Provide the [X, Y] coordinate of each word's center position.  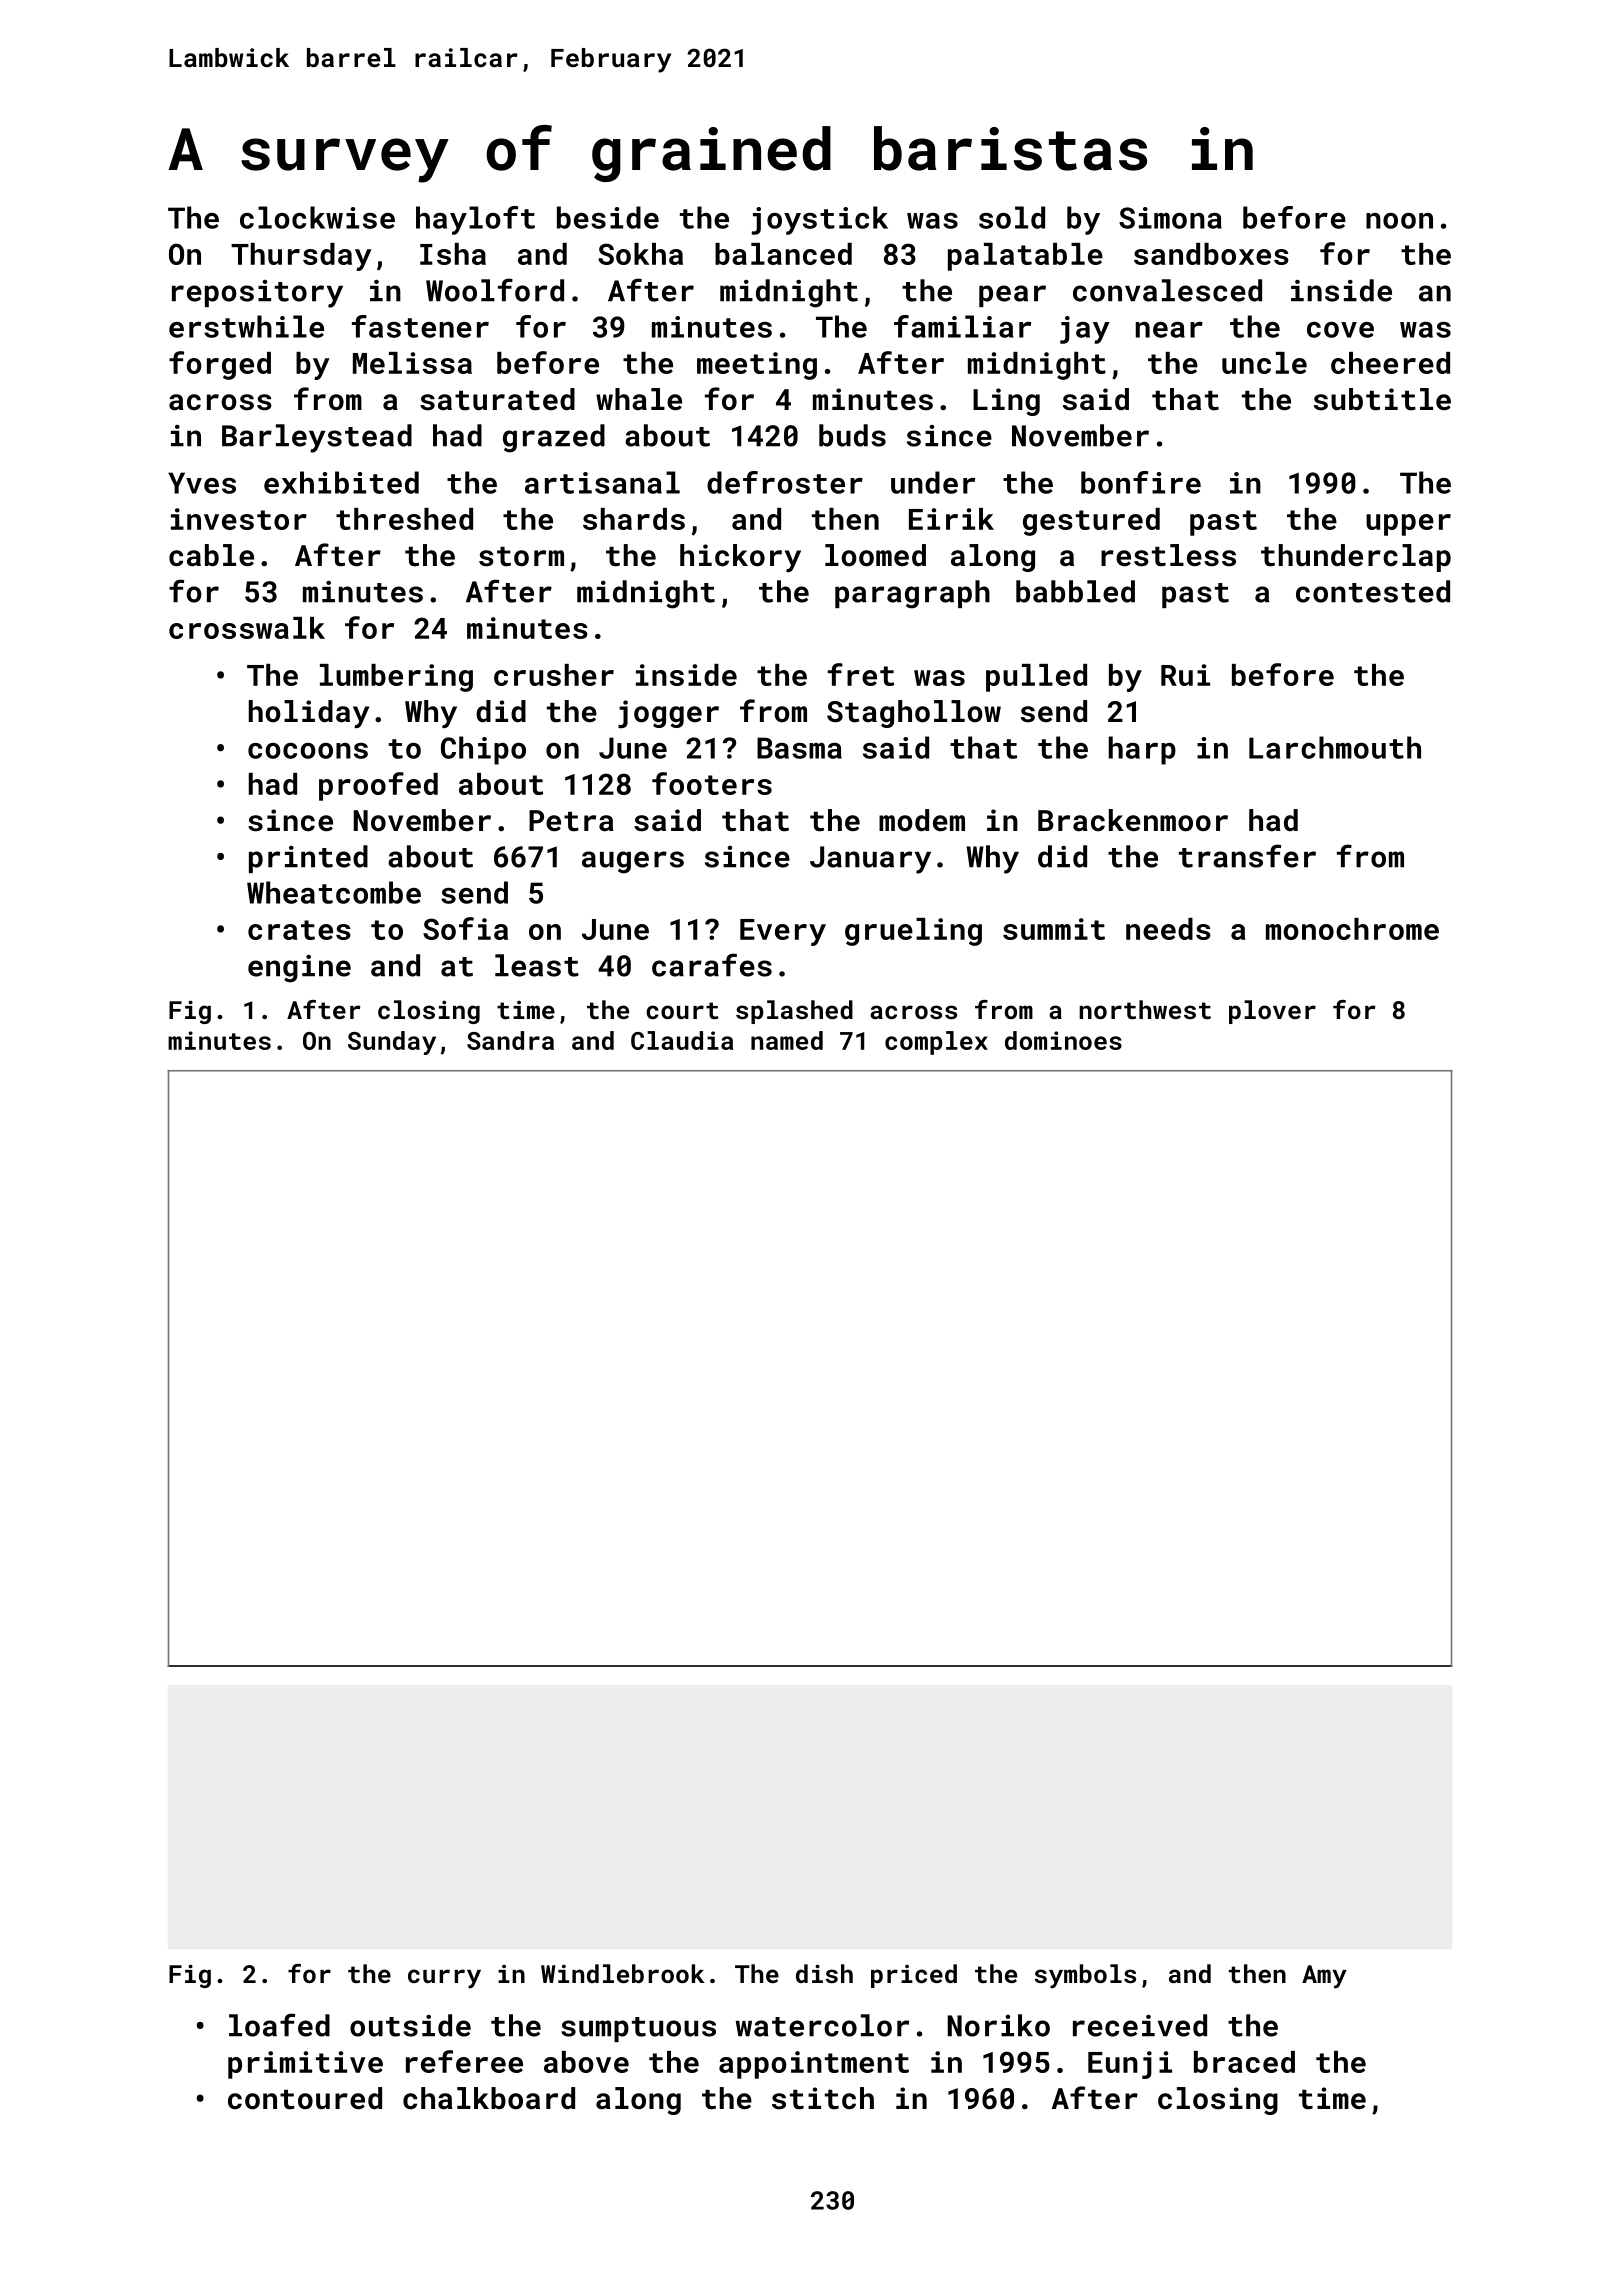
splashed [794, 1012]
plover [1272, 1012]
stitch [823, 2098]
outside [410, 2025]
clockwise [317, 217]
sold [1012, 217]
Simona [1170, 218]
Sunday [392, 1043]
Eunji [1130, 2065]
